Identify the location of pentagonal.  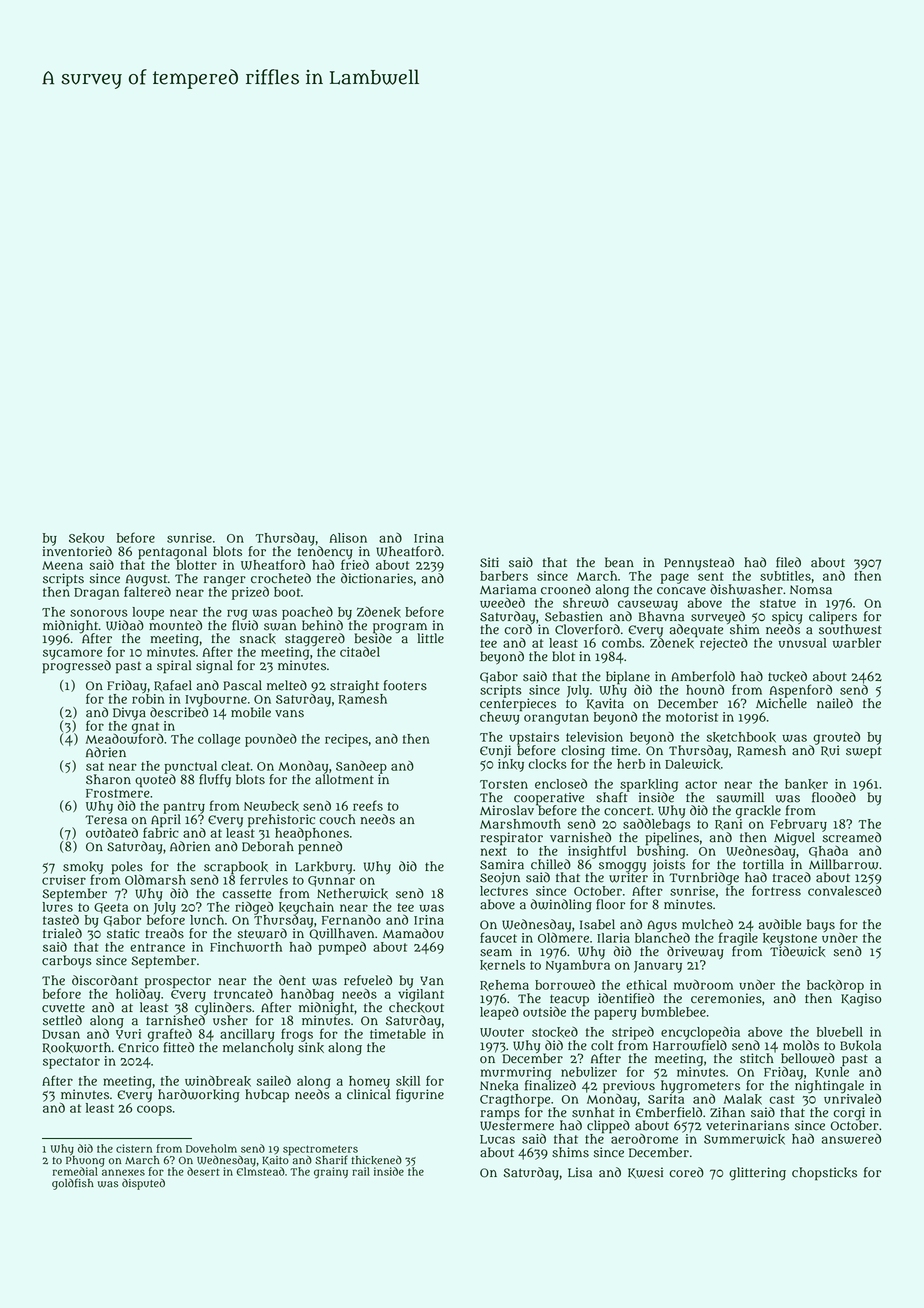
(172, 553).
